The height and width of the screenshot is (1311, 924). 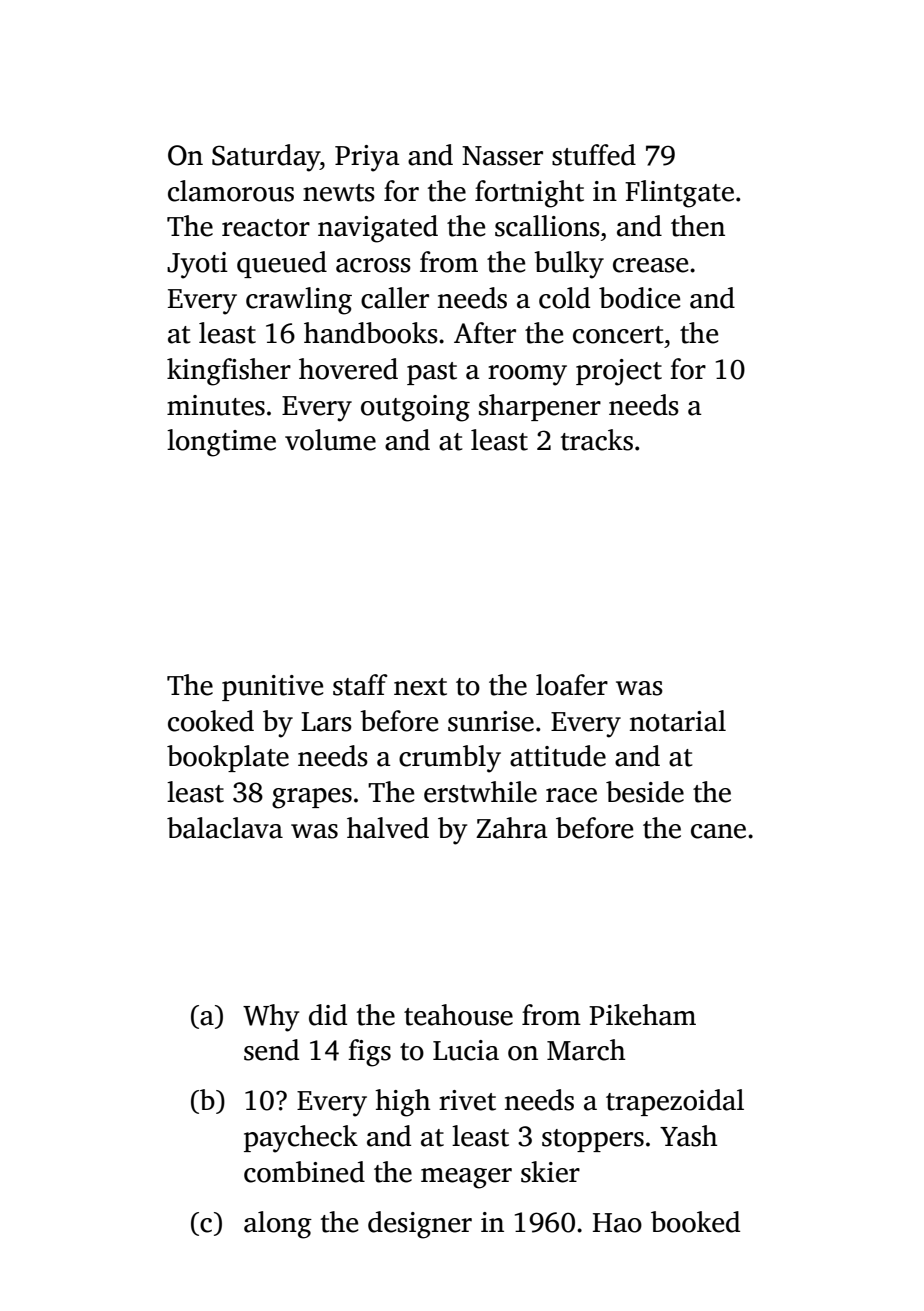 I want to click on tracks, so click(x=597, y=440).
